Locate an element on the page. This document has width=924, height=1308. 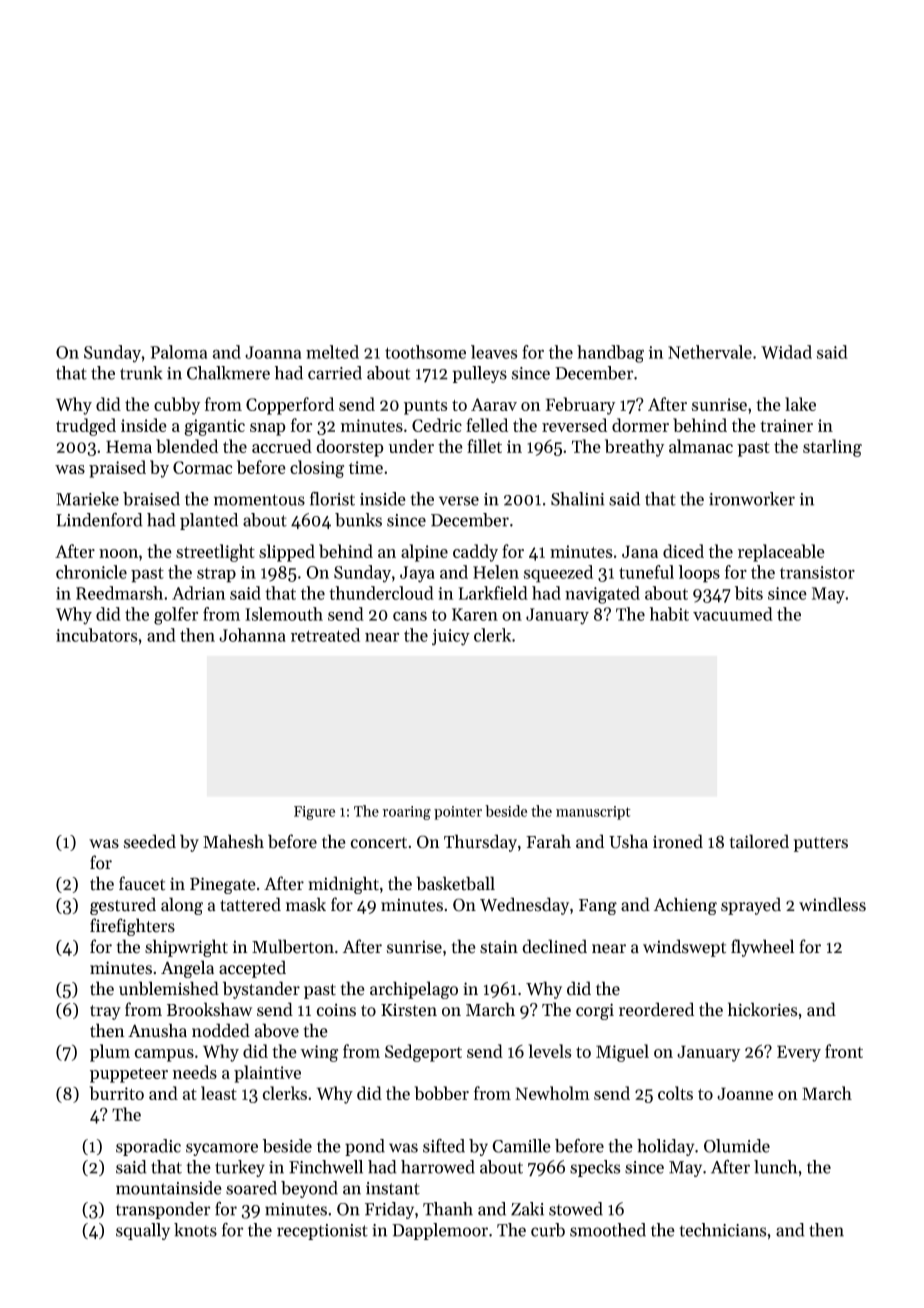
handbag is located at coordinates (610, 354).
